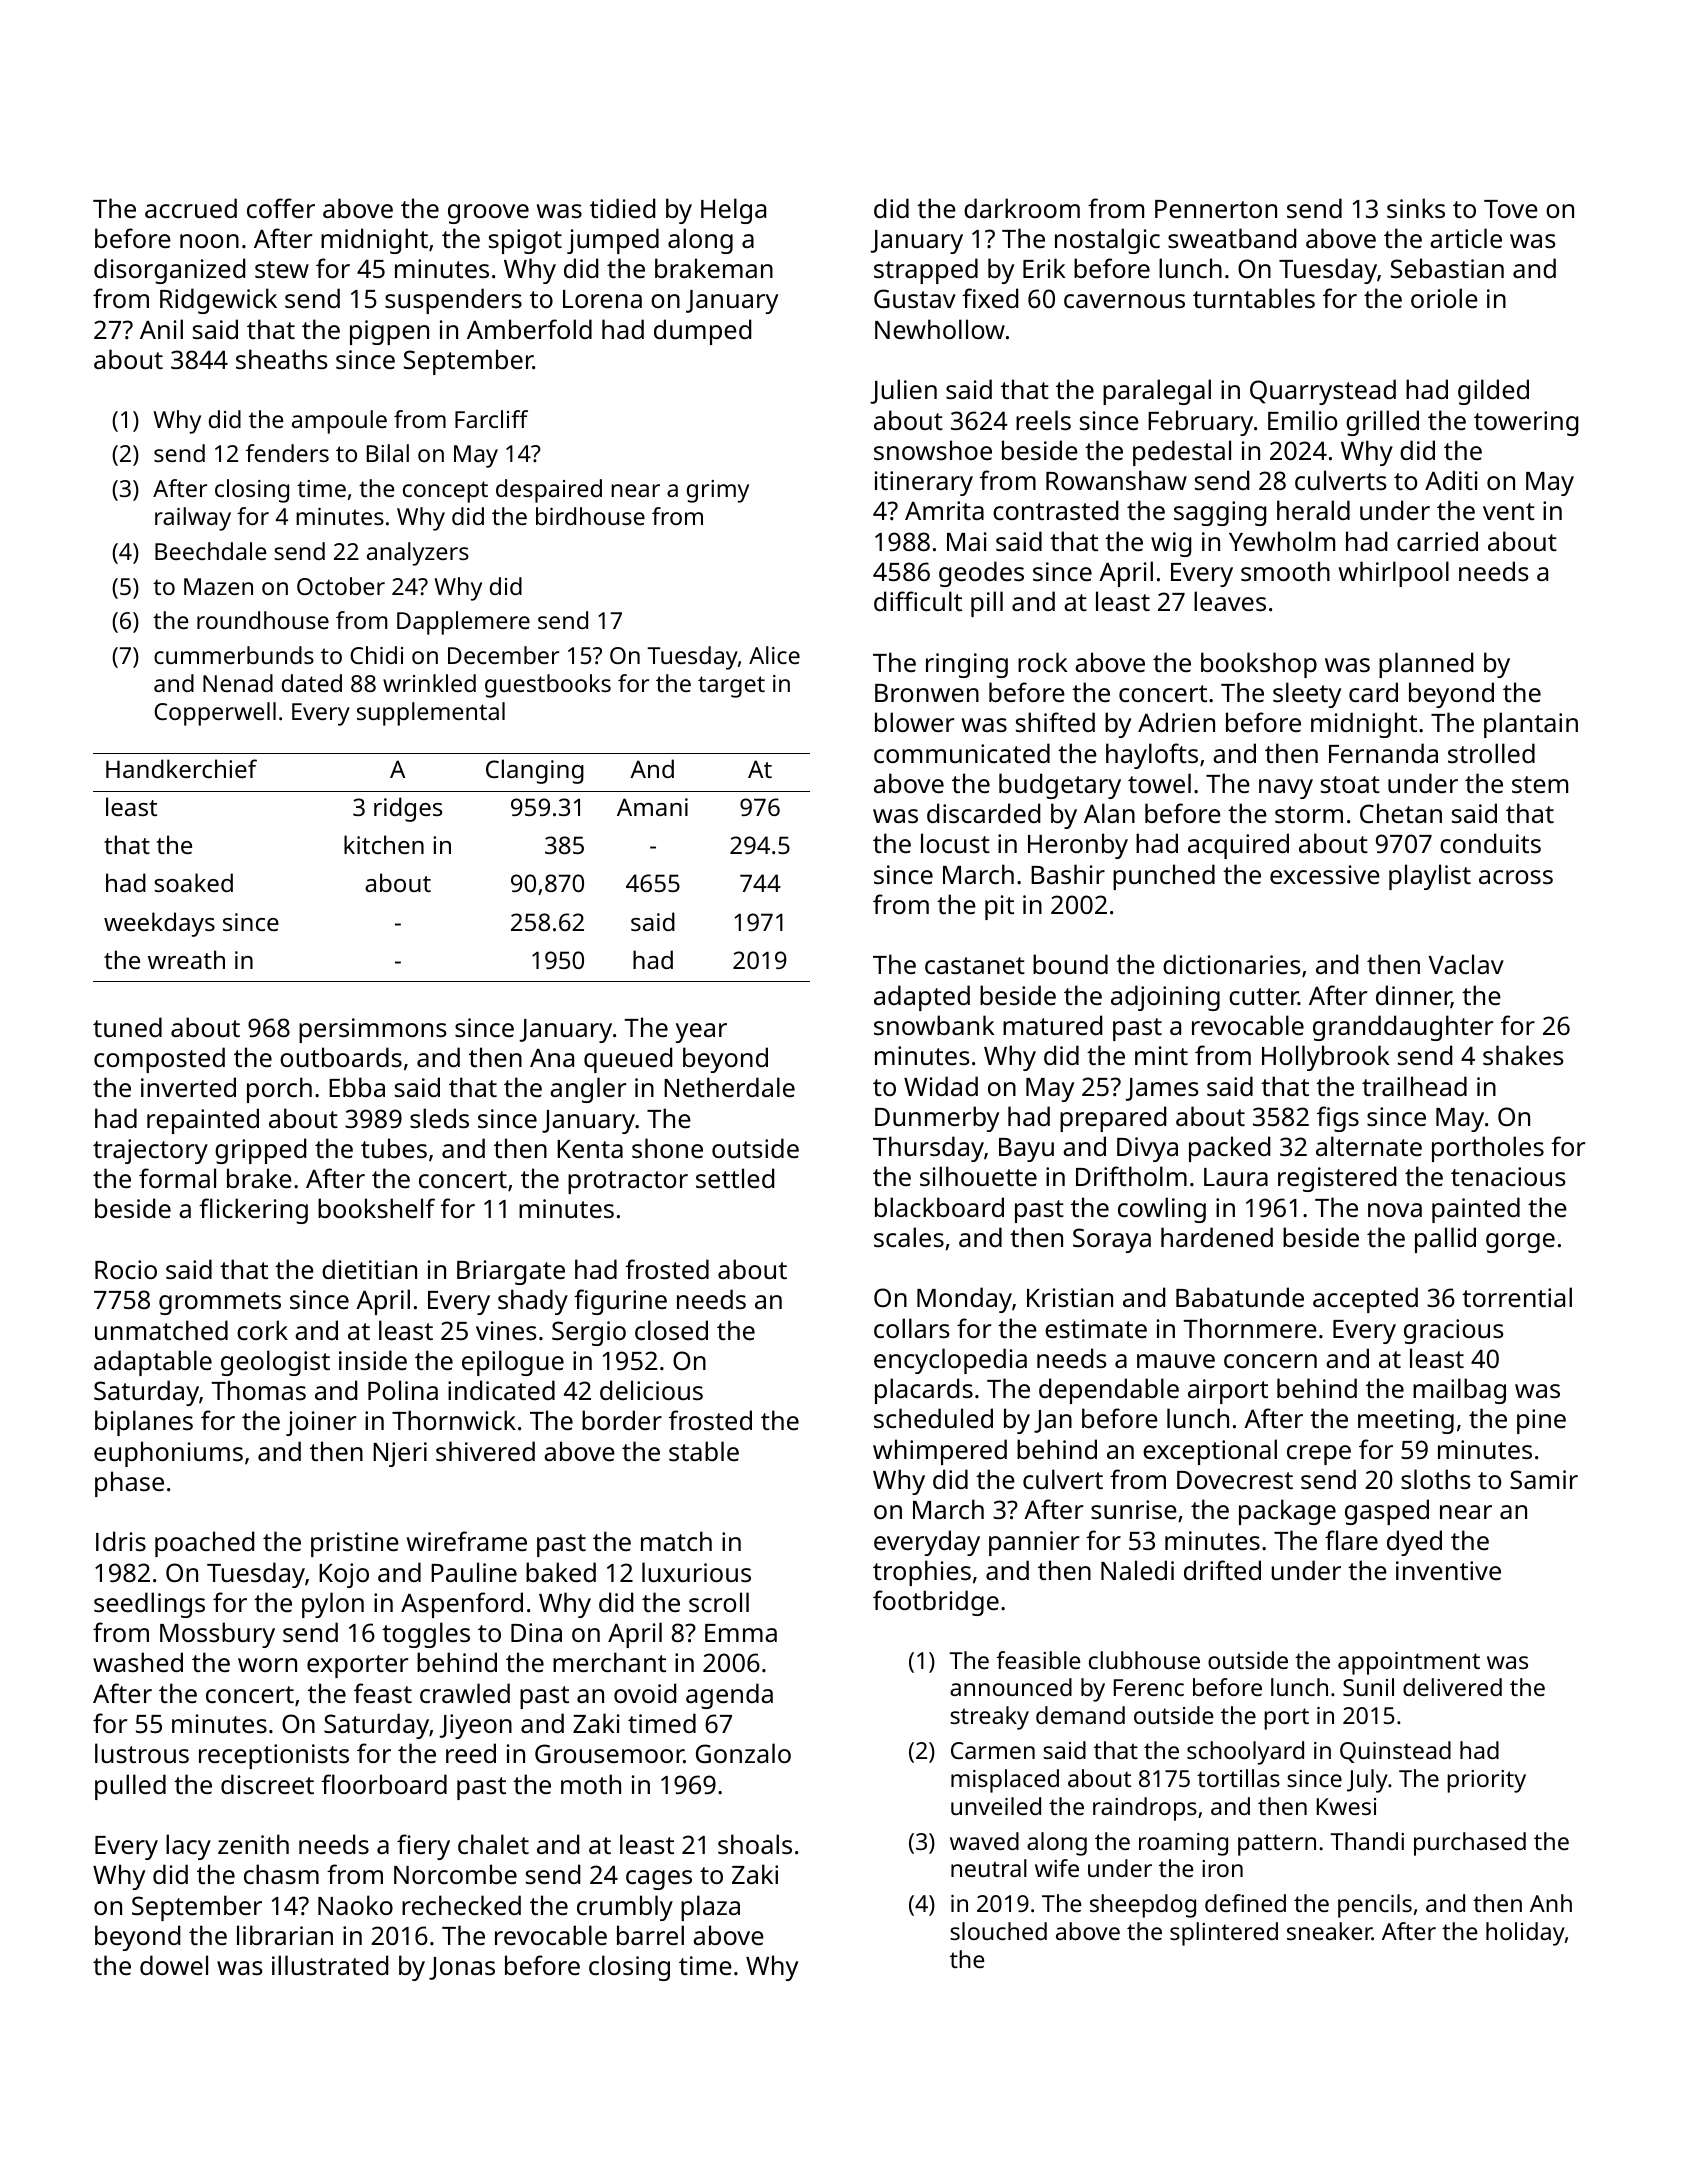 The height and width of the page is (2178, 1683). Describe the element at coordinates (1216, 209) in the page. I see `Pennerton` at that location.
